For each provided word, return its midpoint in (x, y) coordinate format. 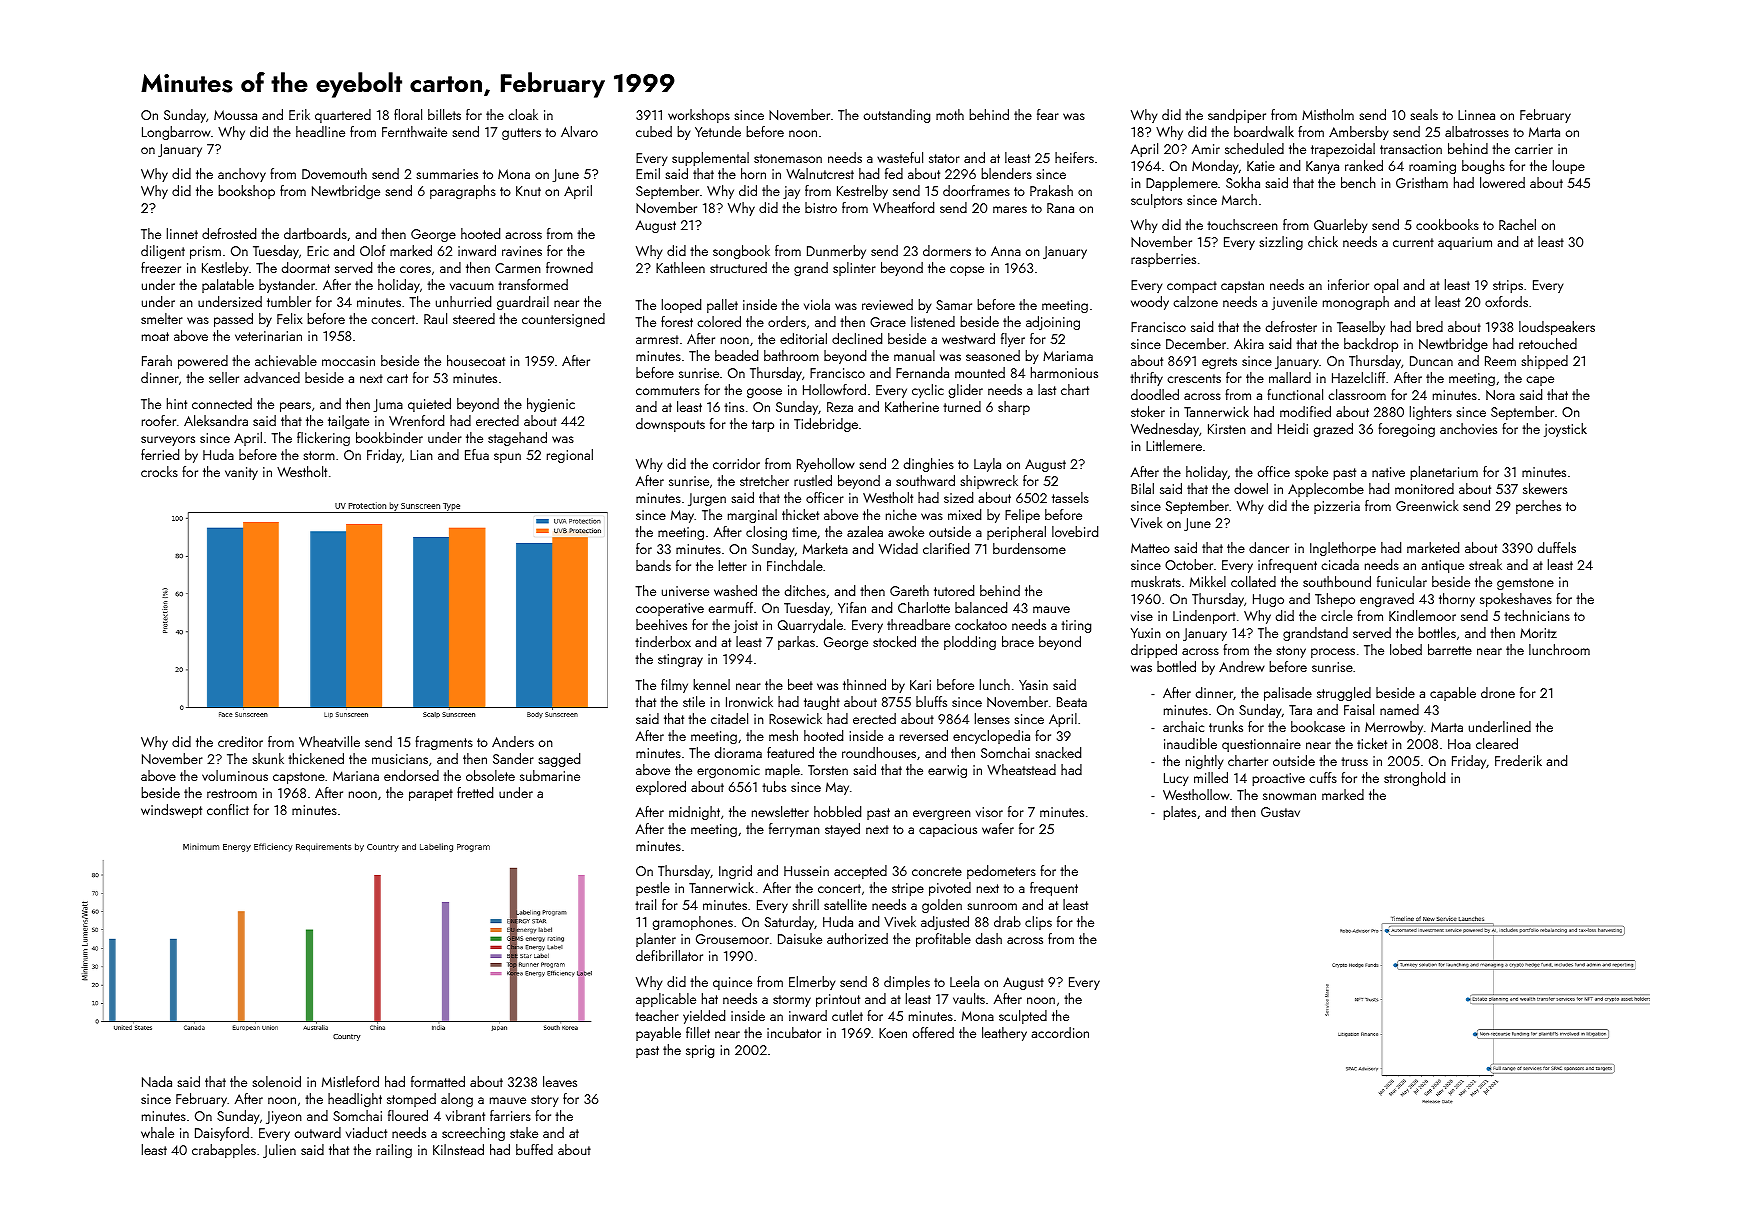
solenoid (276, 1081)
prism (205, 252)
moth (950, 114)
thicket (800, 514)
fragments (444, 743)
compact (1192, 287)
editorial (803, 338)
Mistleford (350, 1081)
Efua (477, 454)
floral (408, 114)
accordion (1060, 1032)
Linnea (1476, 115)
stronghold (1414, 779)
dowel (1251, 488)
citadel (729, 718)
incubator (794, 1032)
